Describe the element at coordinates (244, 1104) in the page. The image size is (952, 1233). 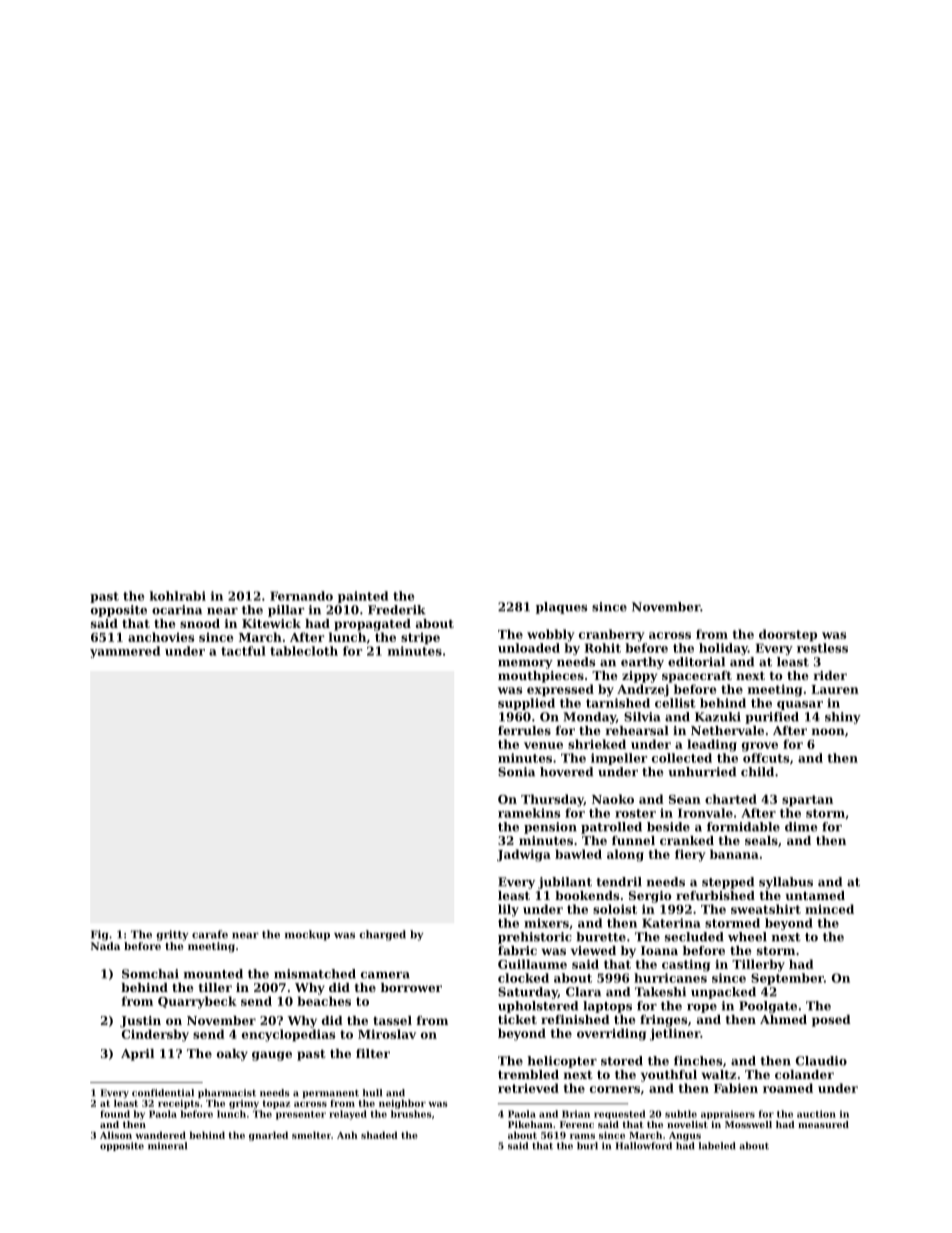
I see `grimy` at that location.
